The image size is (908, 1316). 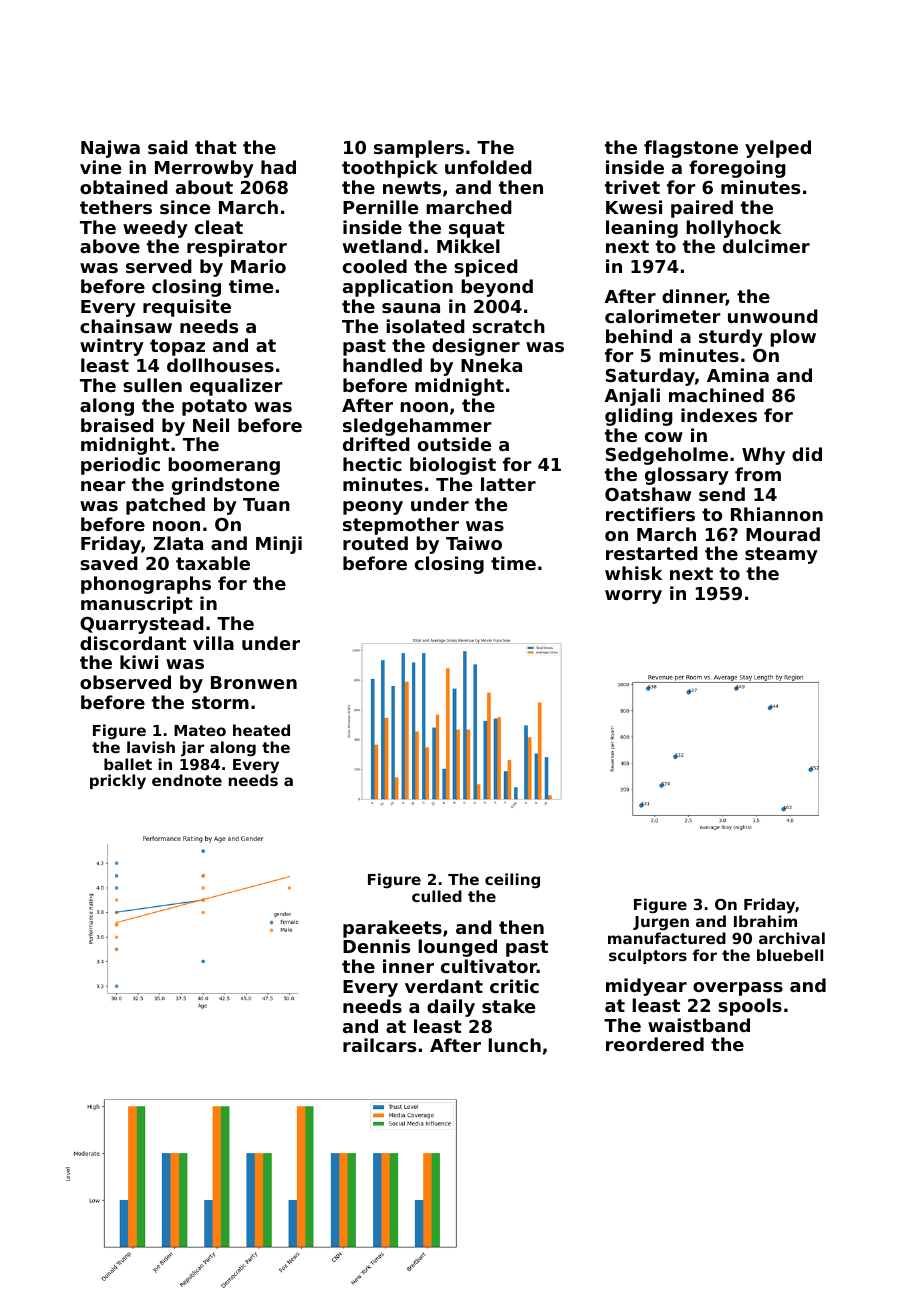 What do you see at coordinates (778, 149) in the screenshot?
I see `yelped` at bounding box center [778, 149].
